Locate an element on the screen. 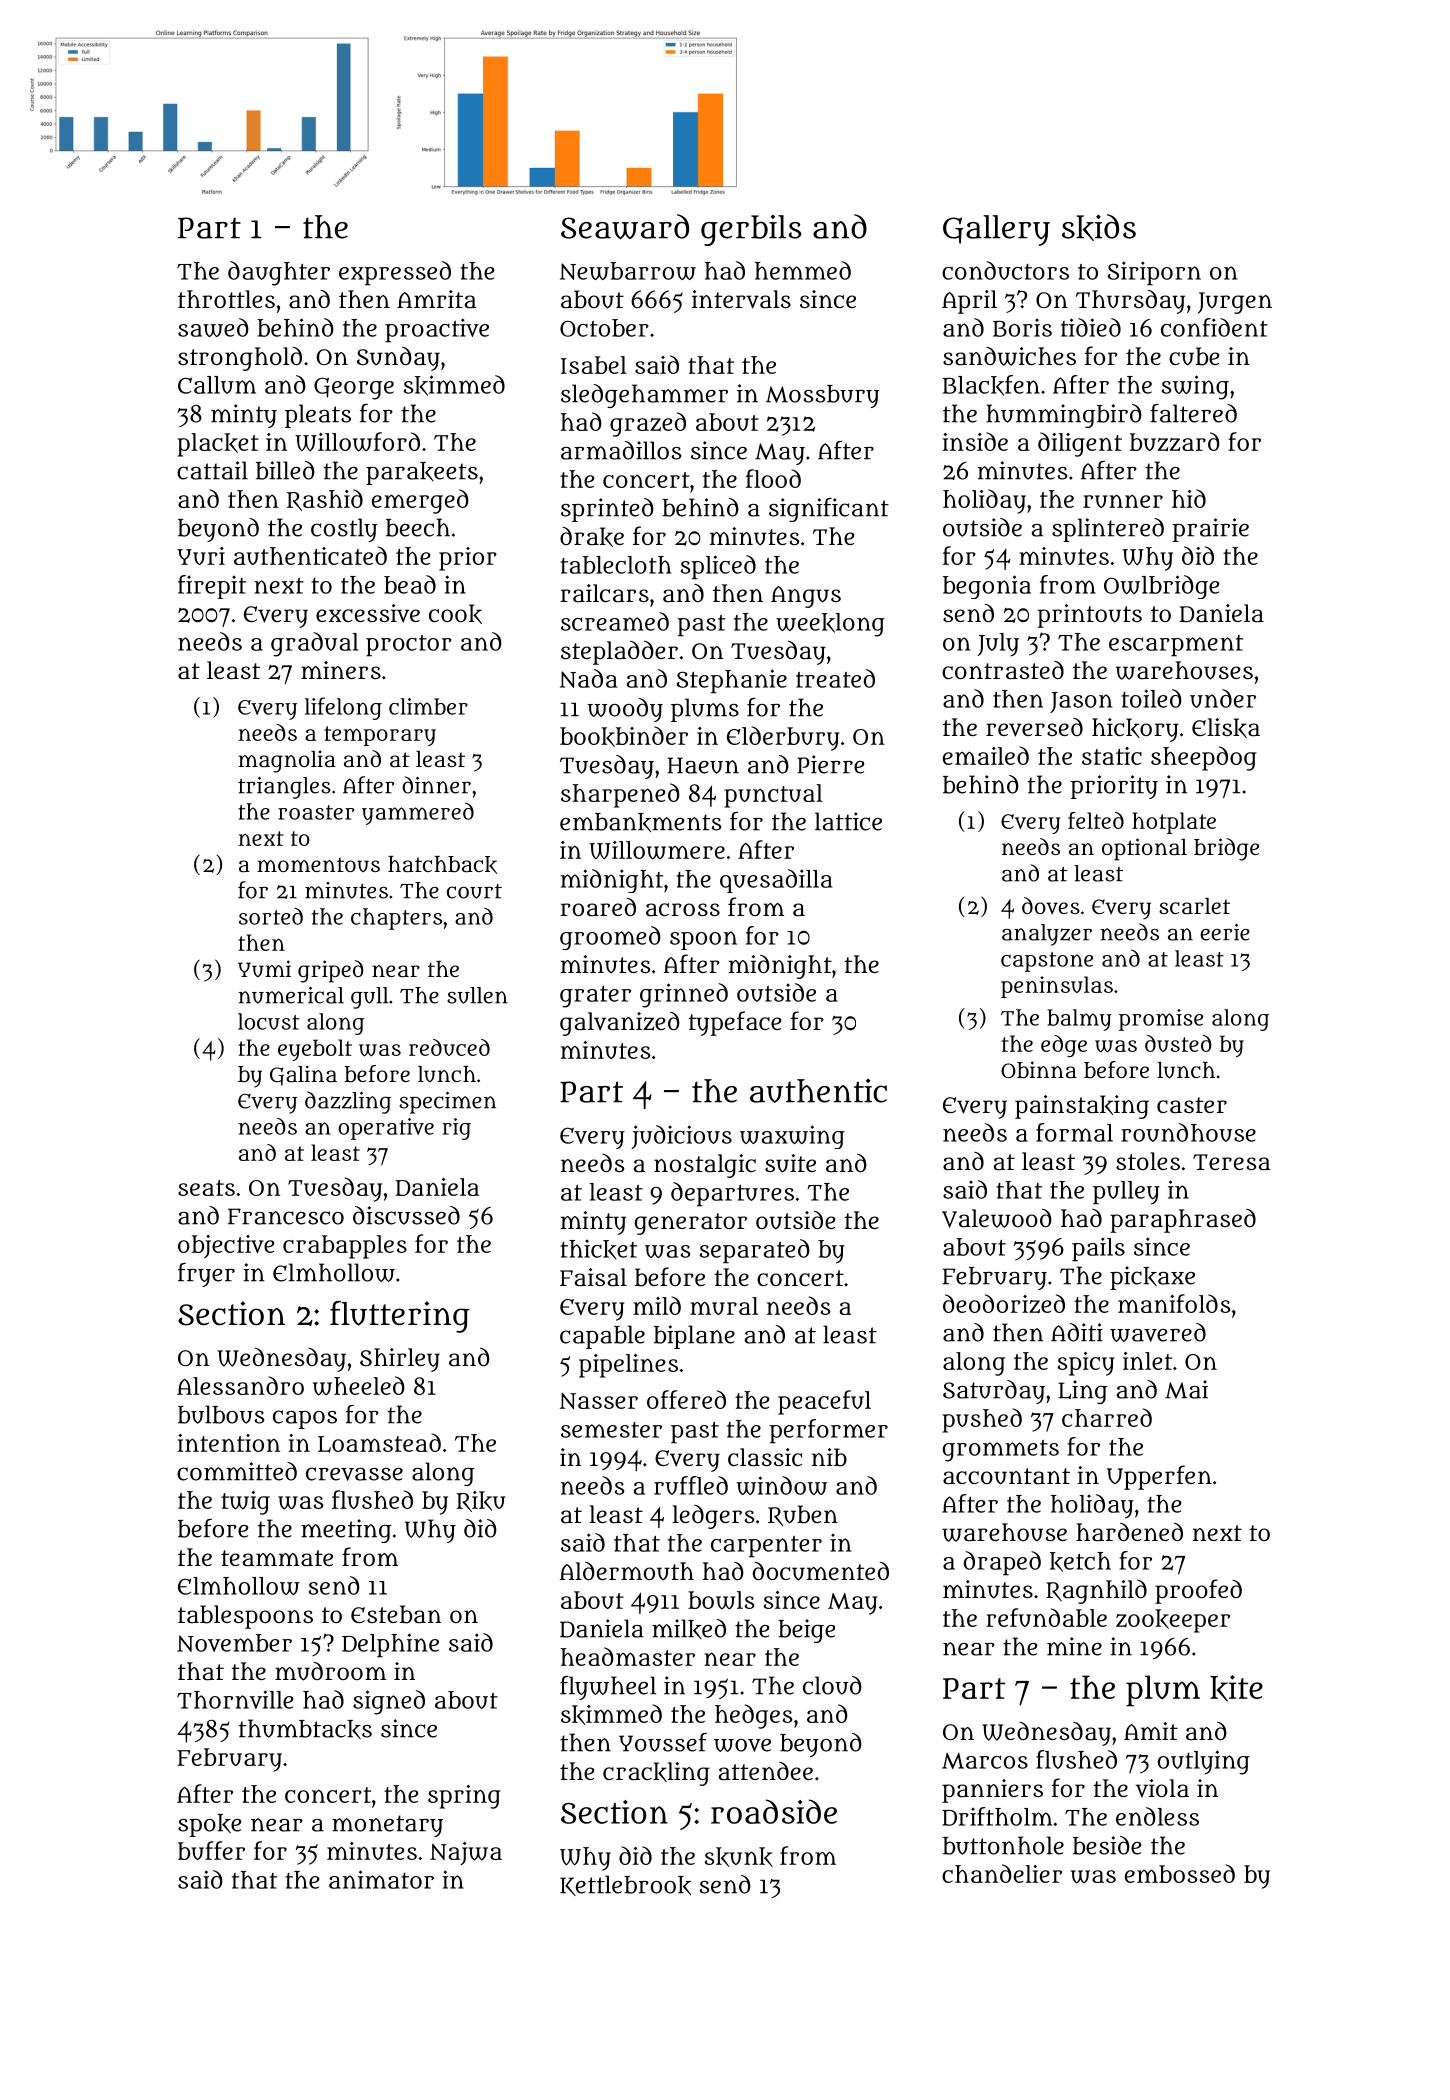  flood is located at coordinates (773, 478).
